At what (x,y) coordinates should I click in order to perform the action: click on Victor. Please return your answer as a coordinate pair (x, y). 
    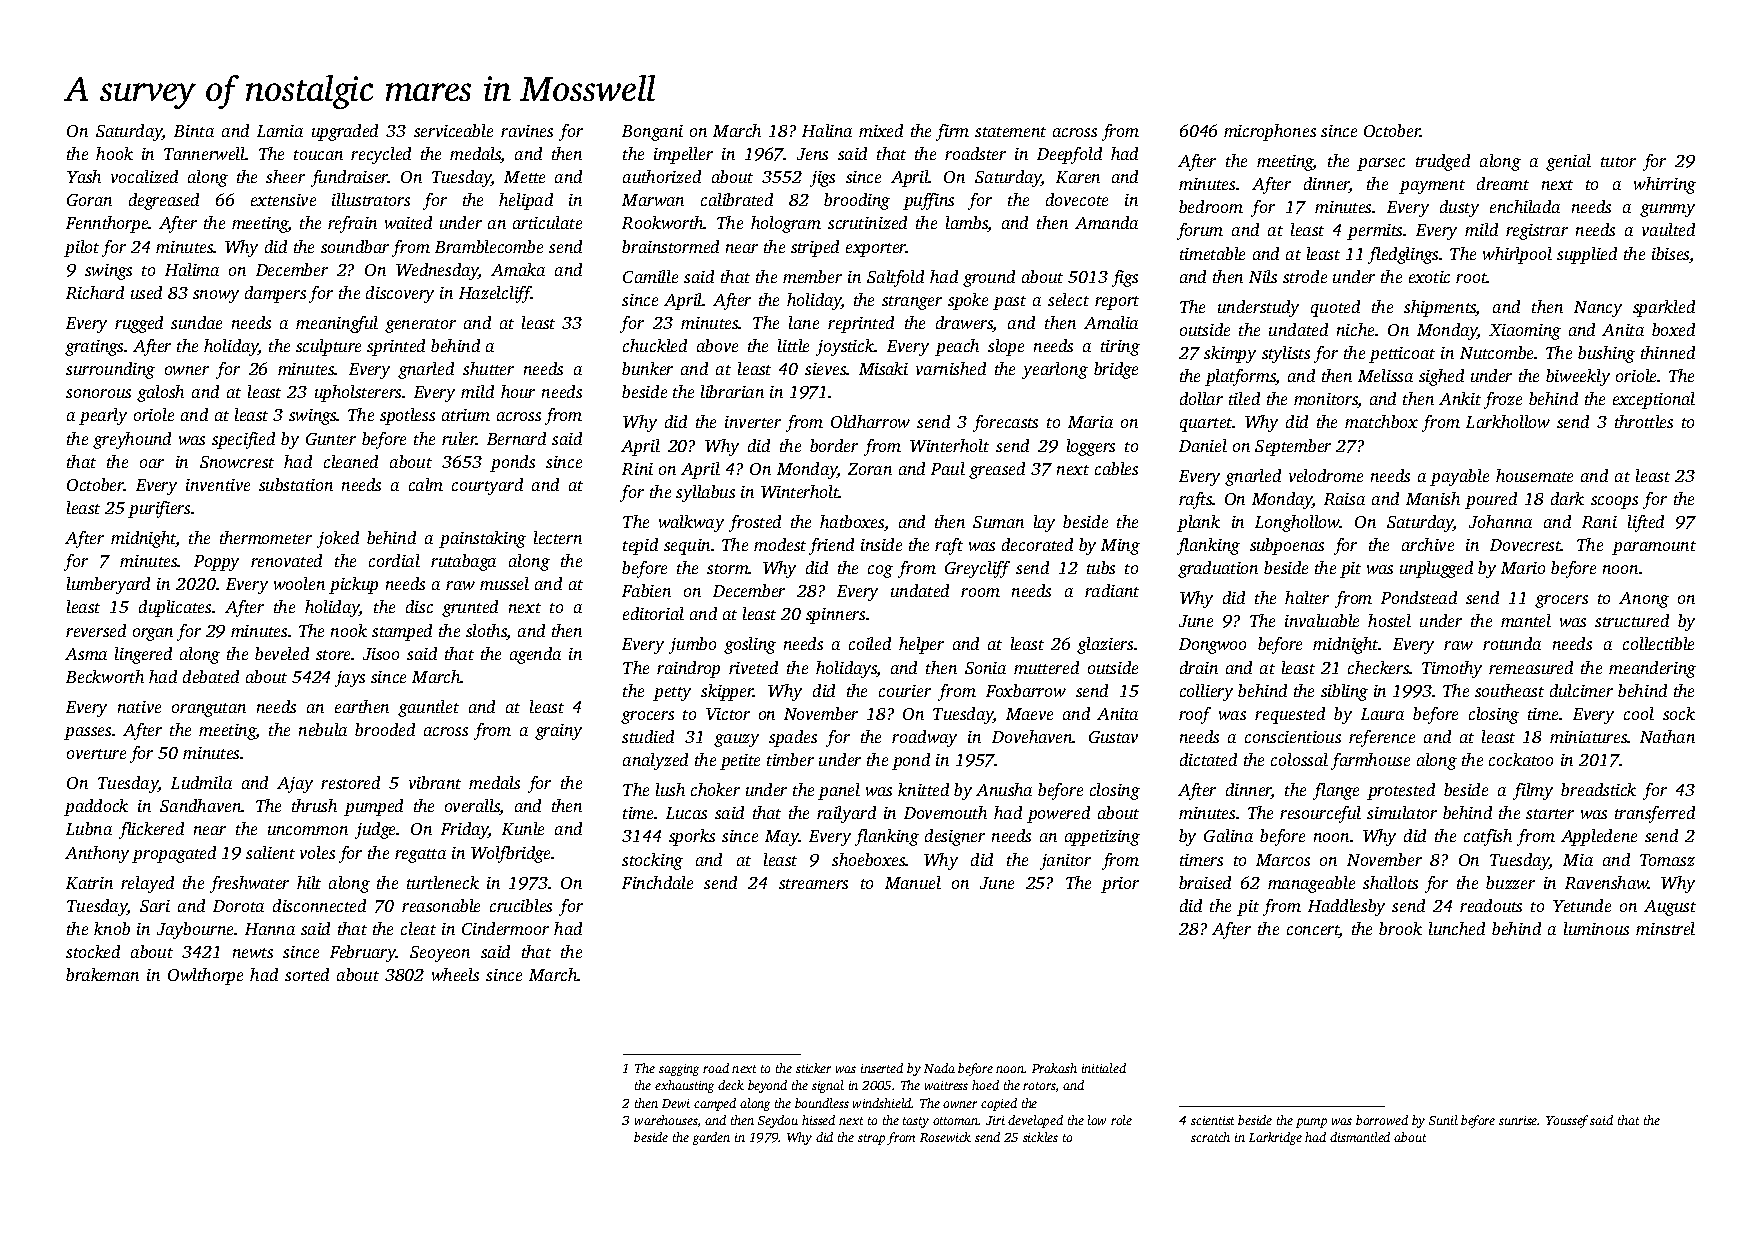
    Looking at the image, I should click on (728, 714).
